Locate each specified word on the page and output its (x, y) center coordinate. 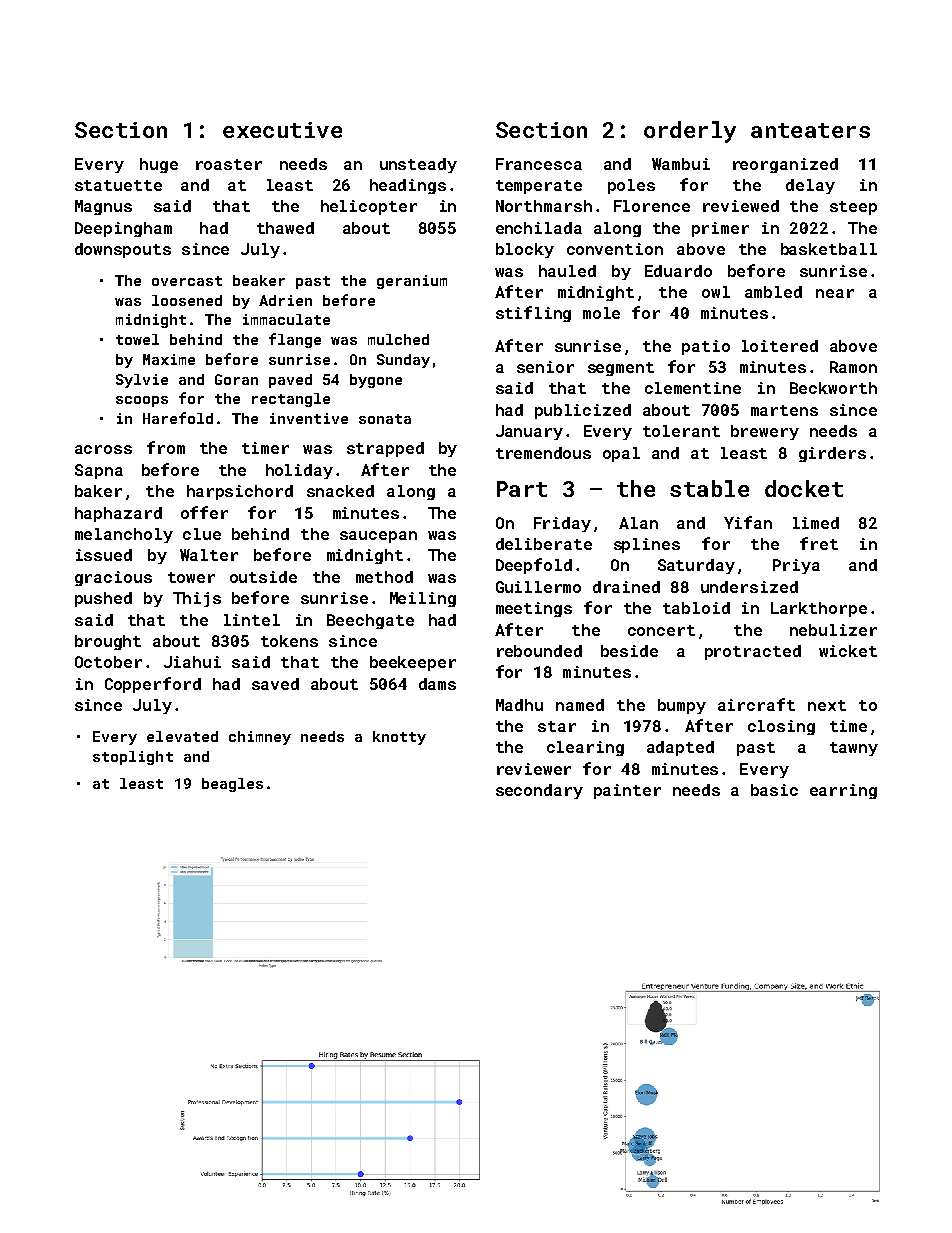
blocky (525, 250)
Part (522, 489)
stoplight (133, 758)
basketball (829, 249)
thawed (285, 228)
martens (784, 410)
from (166, 447)
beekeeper (413, 663)
